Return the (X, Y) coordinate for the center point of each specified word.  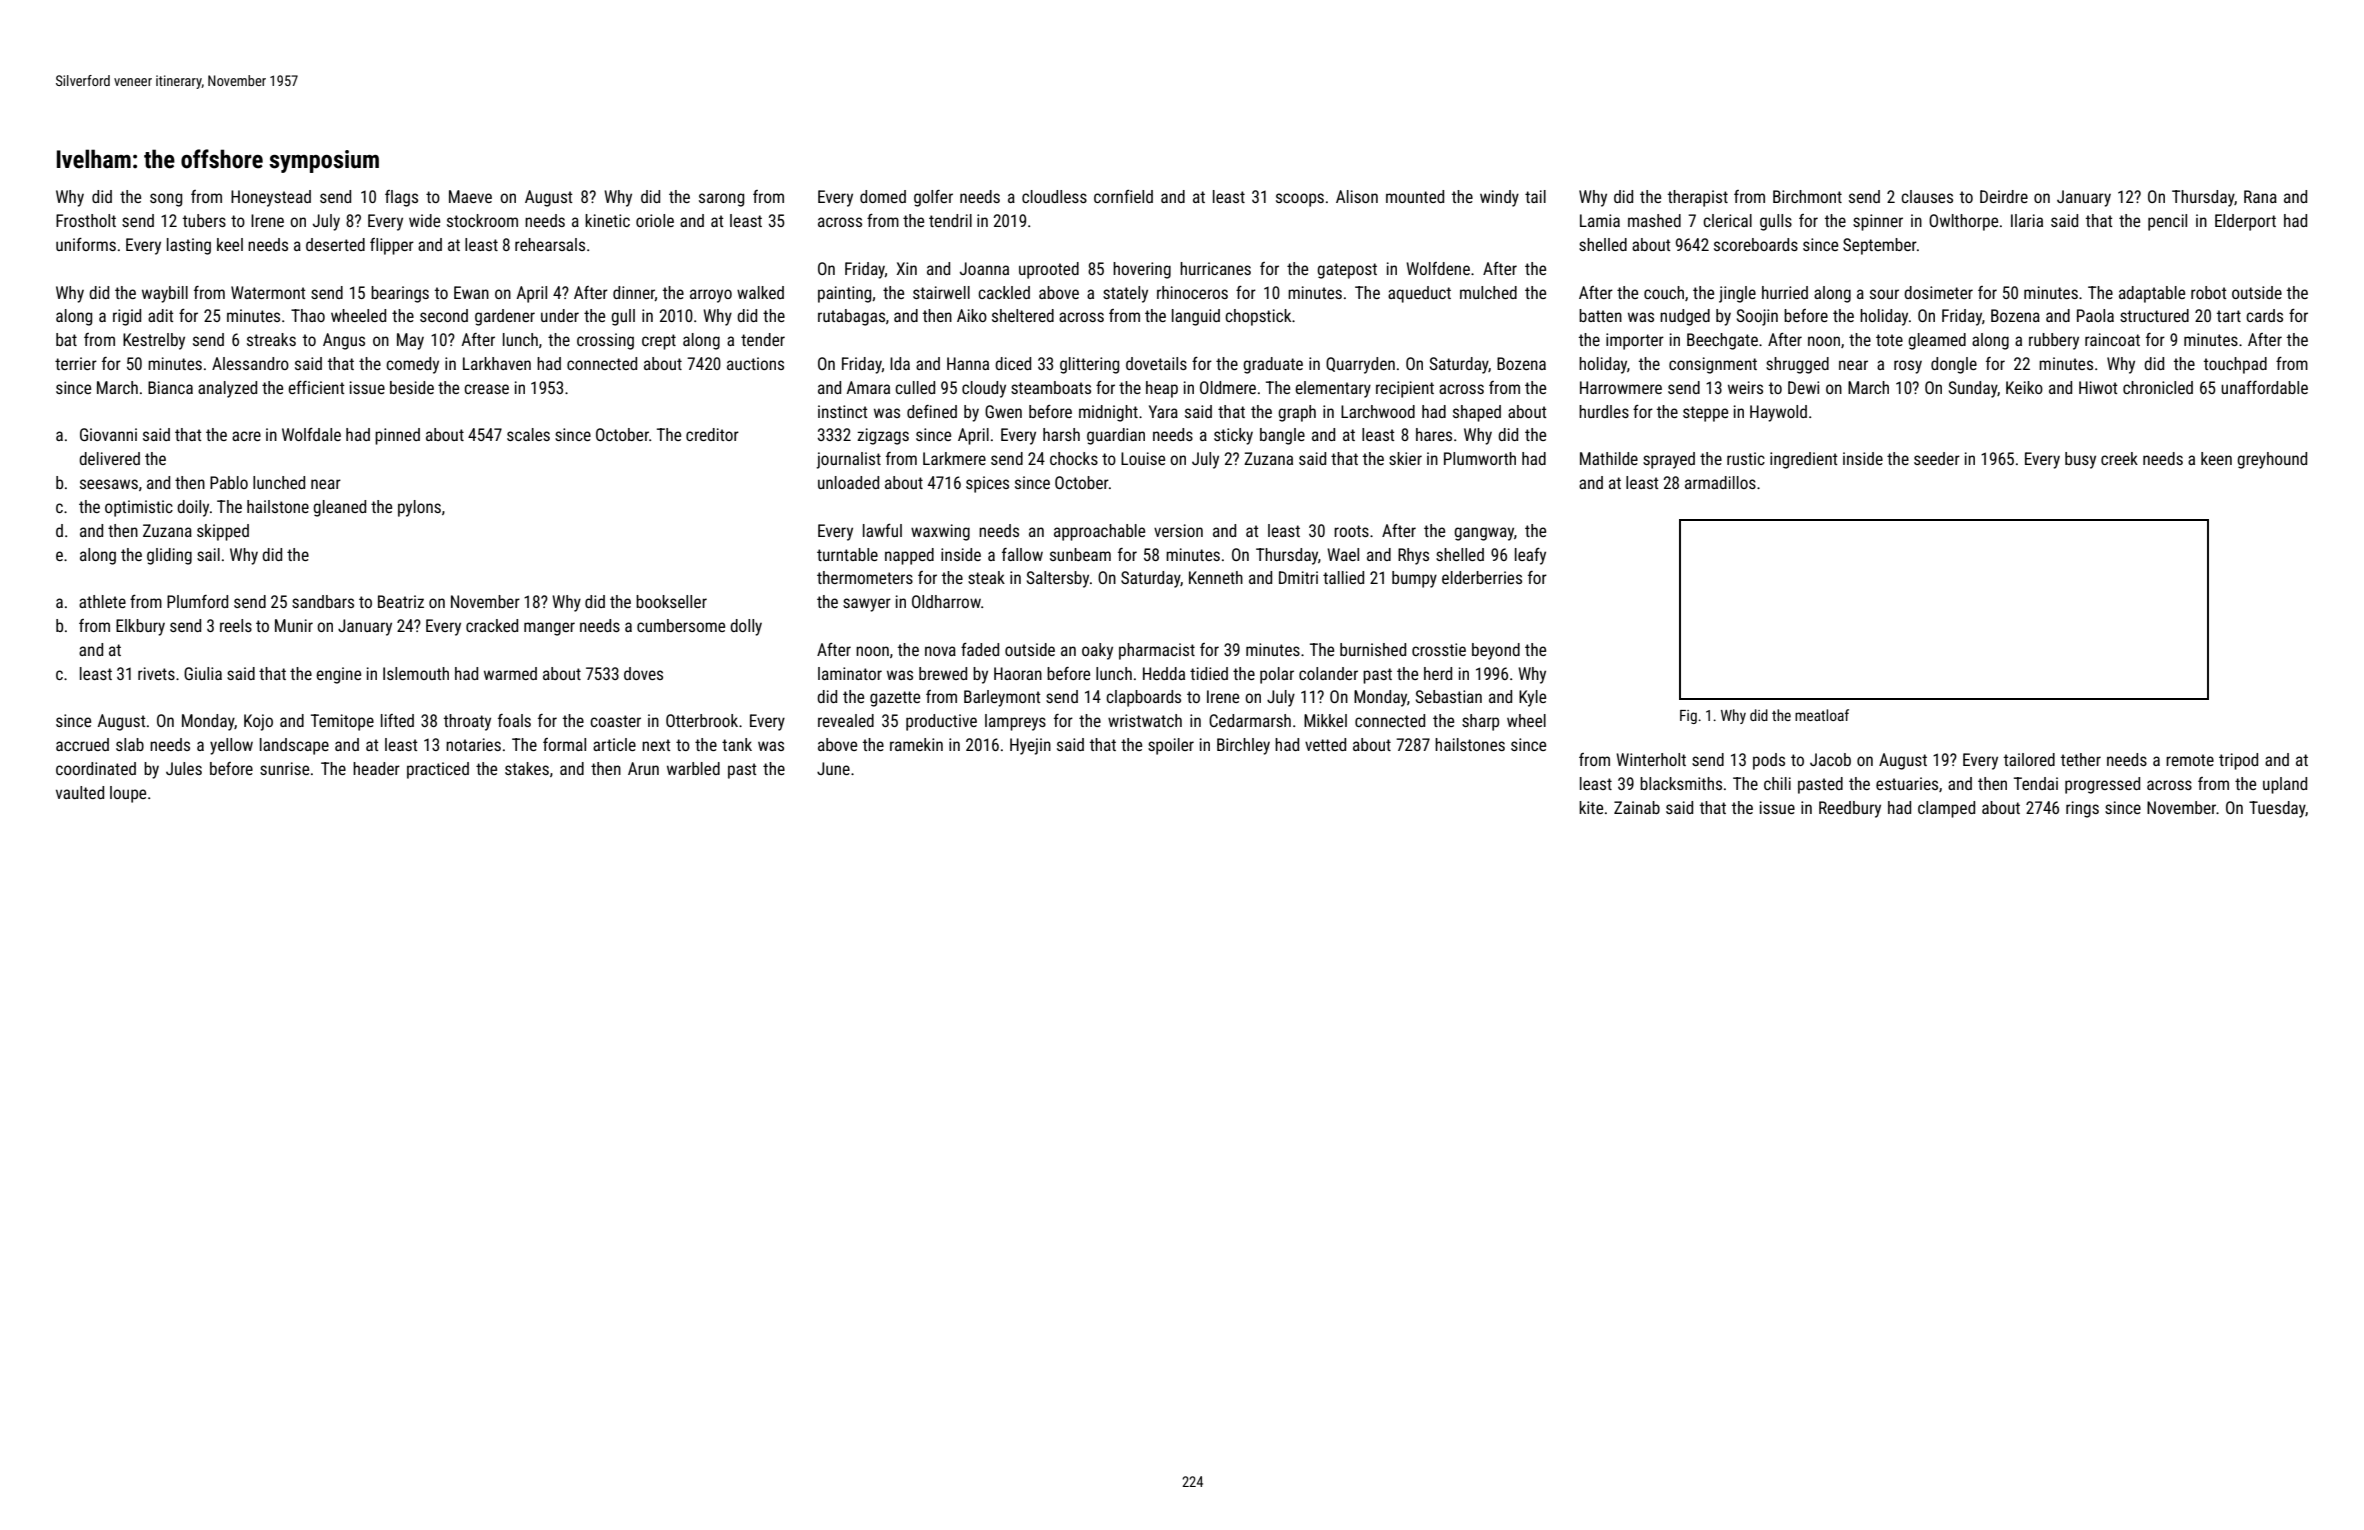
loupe (128, 794)
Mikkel (1325, 720)
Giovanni (108, 434)
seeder (1937, 458)
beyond (1496, 651)
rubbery (2054, 341)
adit (160, 315)
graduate (1273, 365)
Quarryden (1360, 365)
